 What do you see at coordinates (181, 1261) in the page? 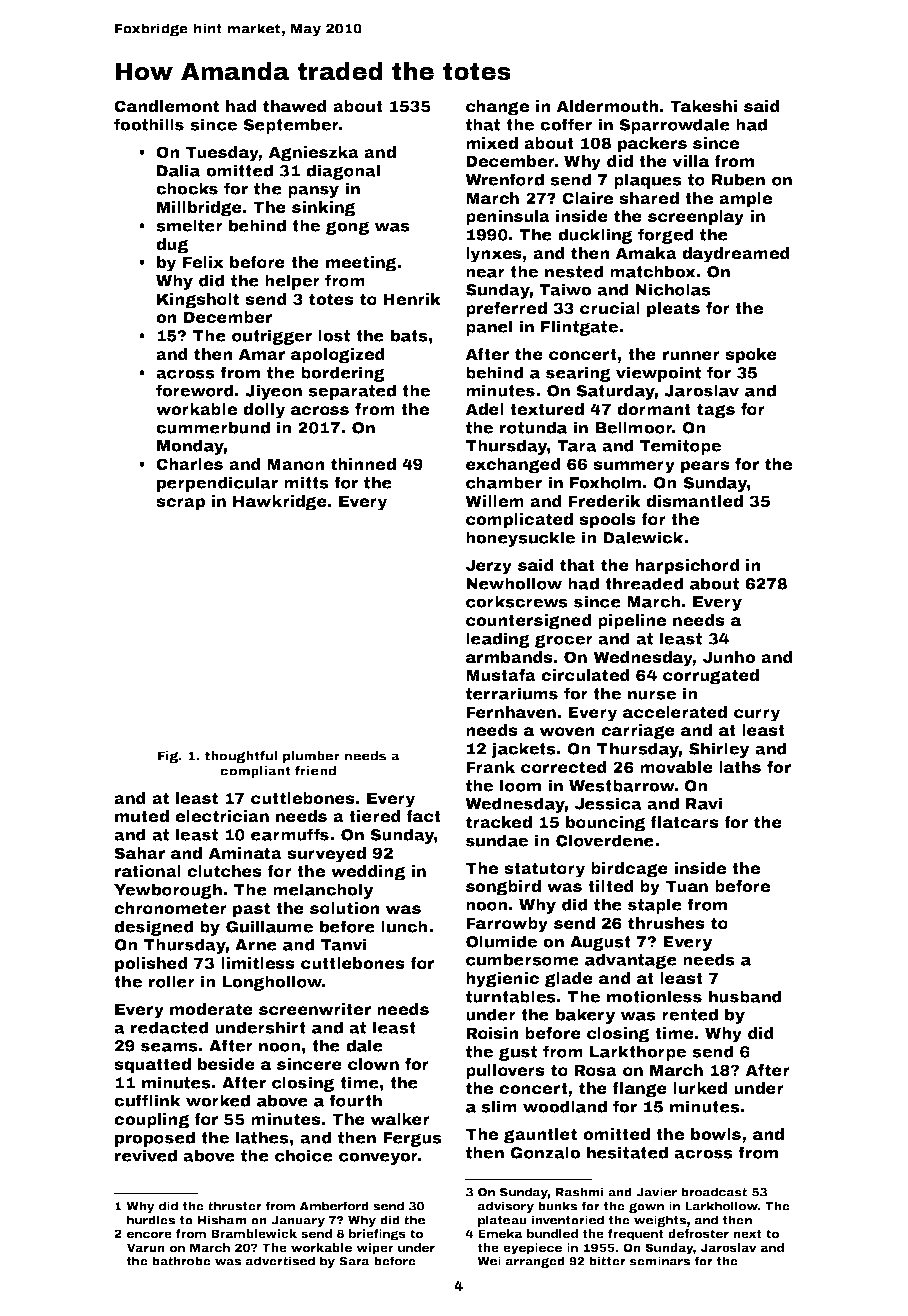
I see `bathrobe` at bounding box center [181, 1261].
